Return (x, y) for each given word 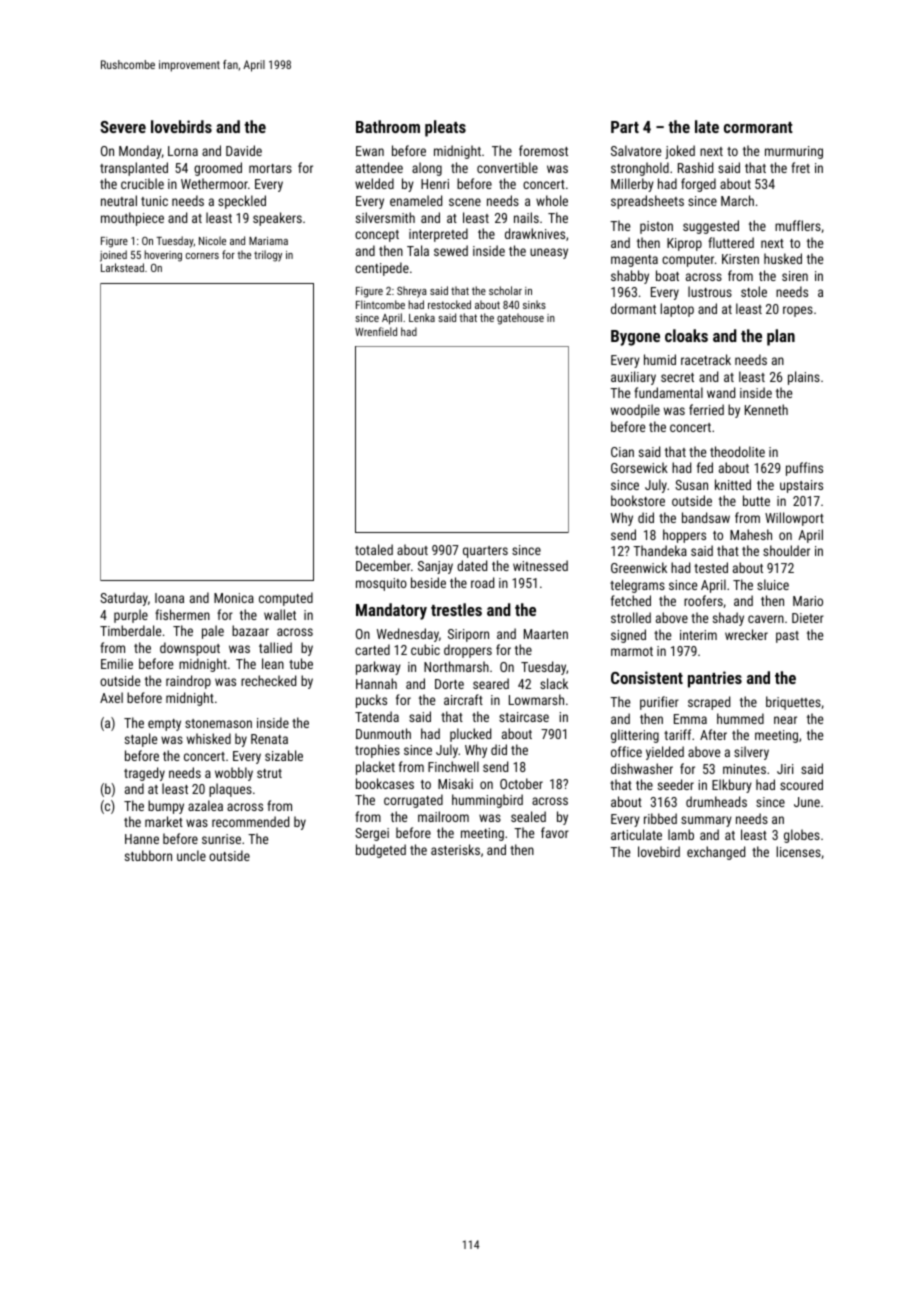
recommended (250, 821)
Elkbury (732, 786)
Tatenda (377, 716)
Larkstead (122, 267)
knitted (733, 484)
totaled (374, 549)
